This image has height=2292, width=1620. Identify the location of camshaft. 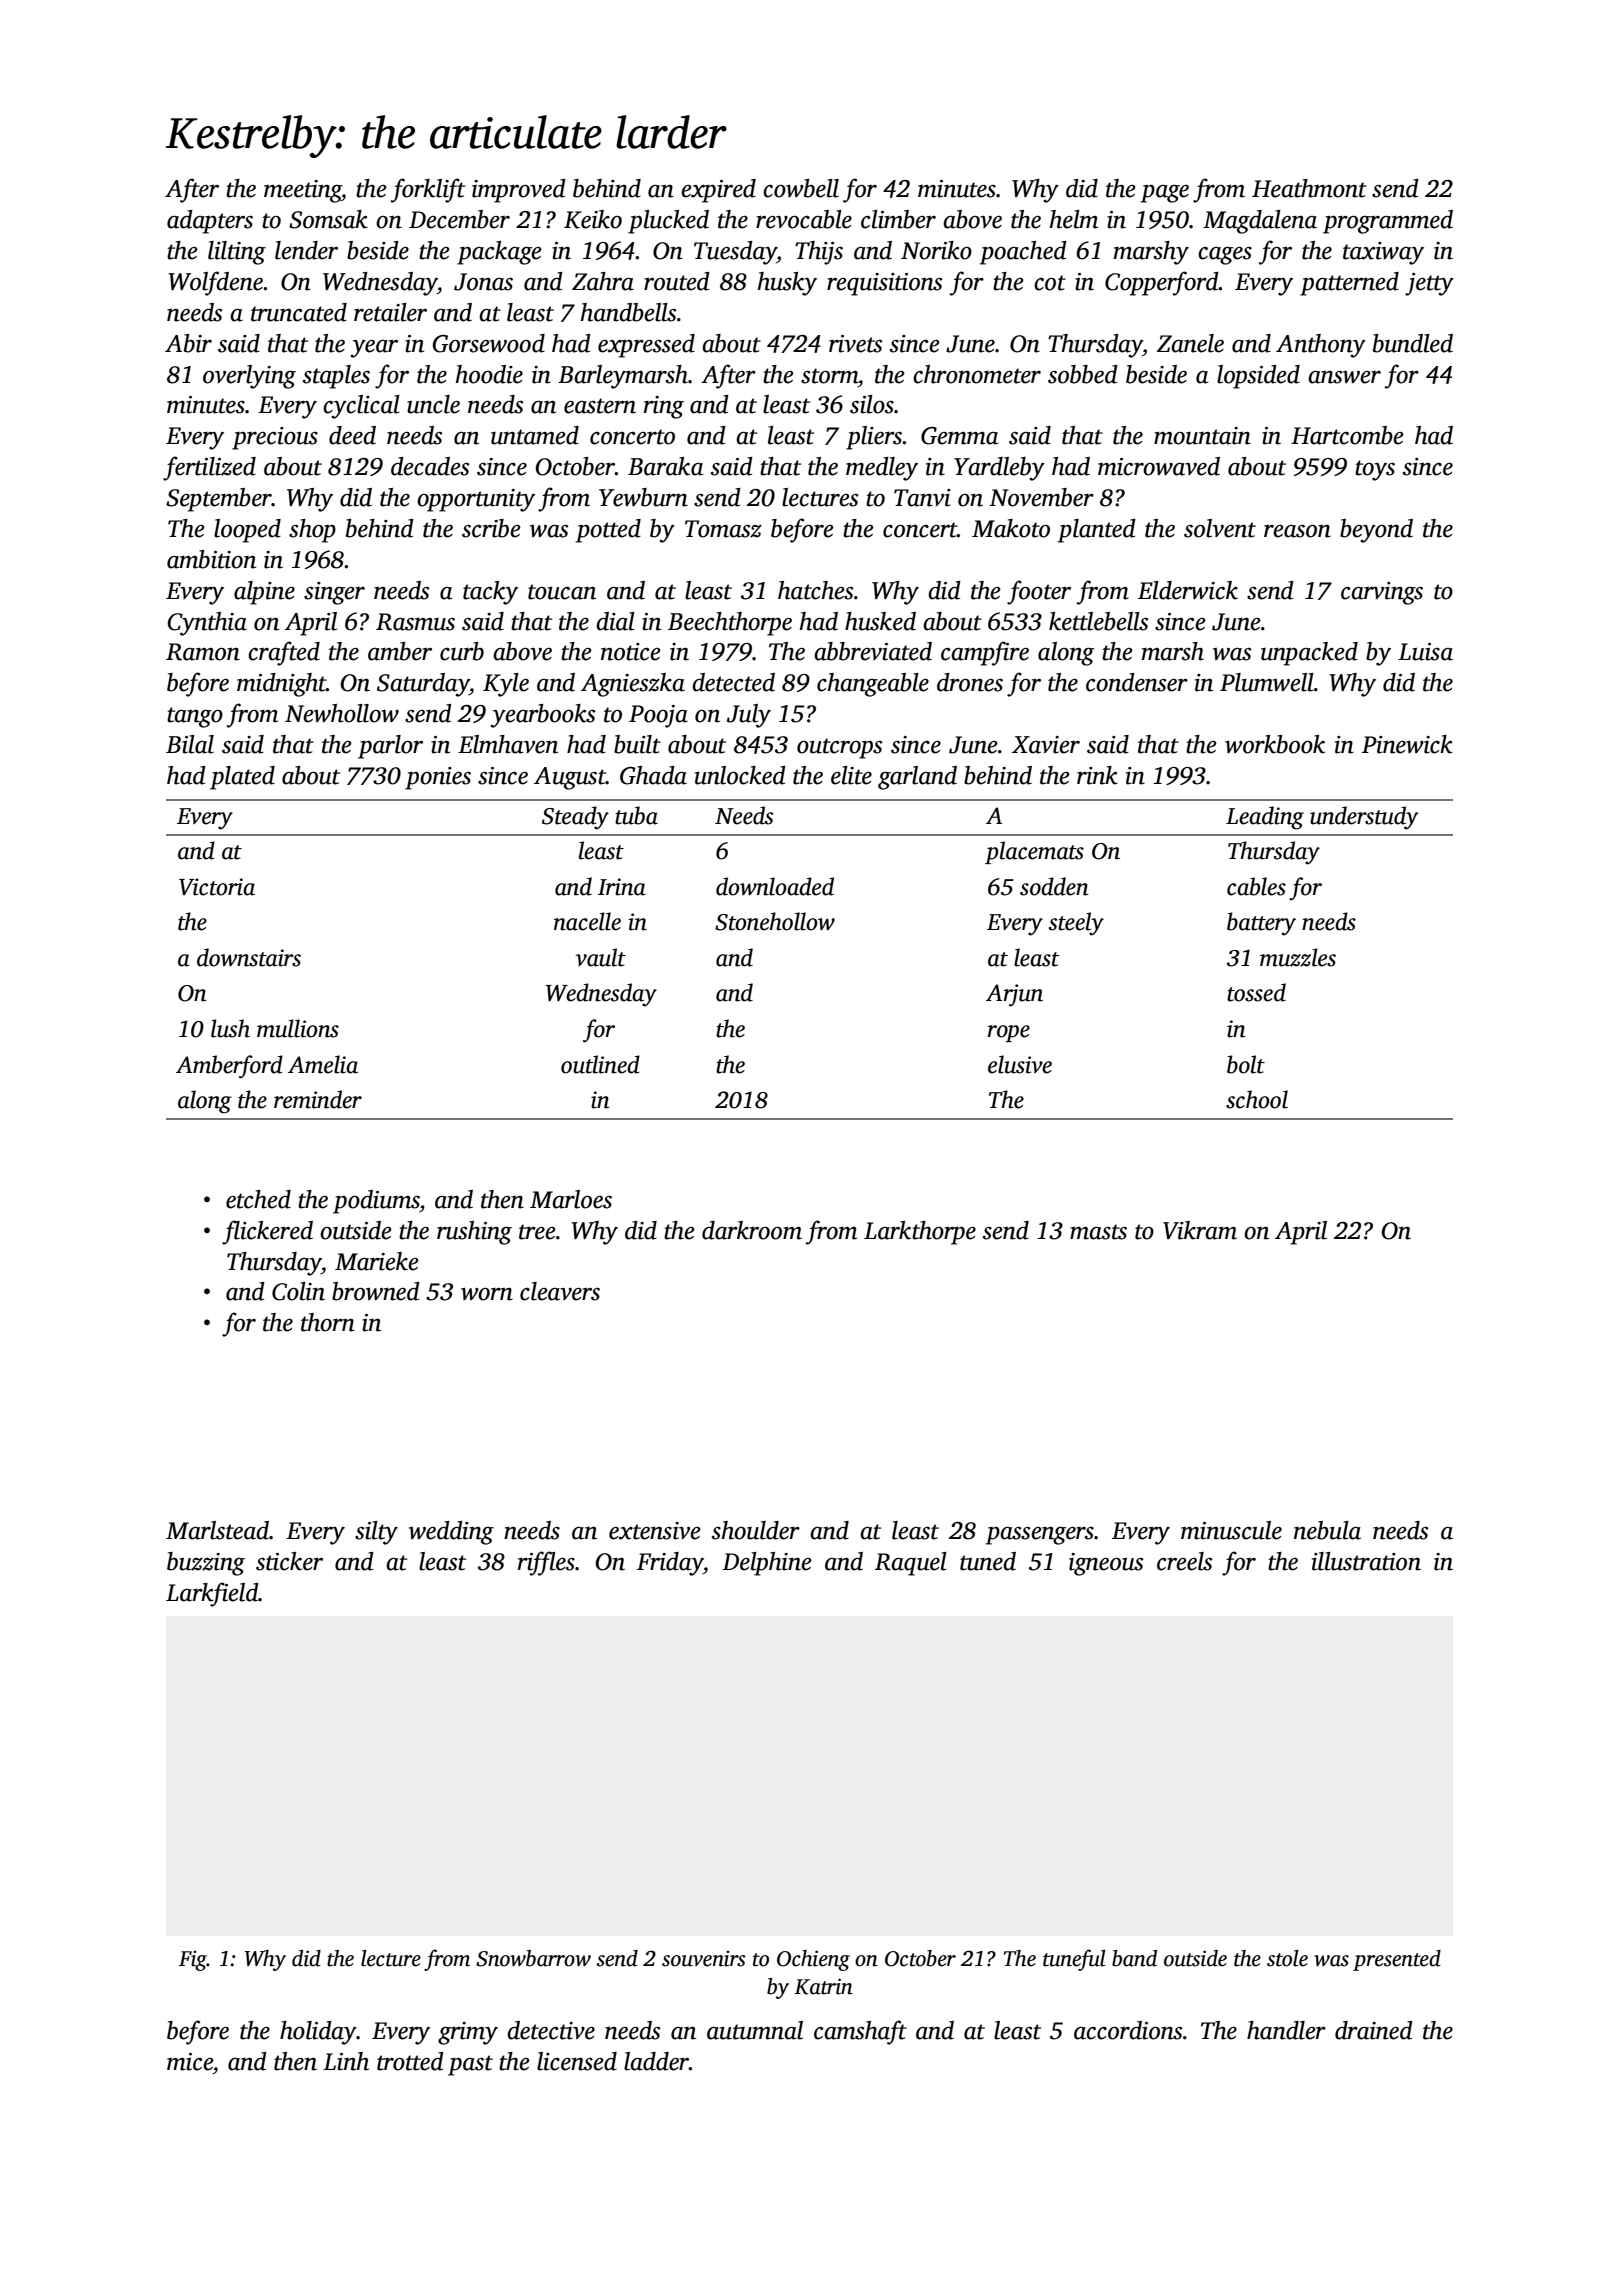
(860, 2032).
